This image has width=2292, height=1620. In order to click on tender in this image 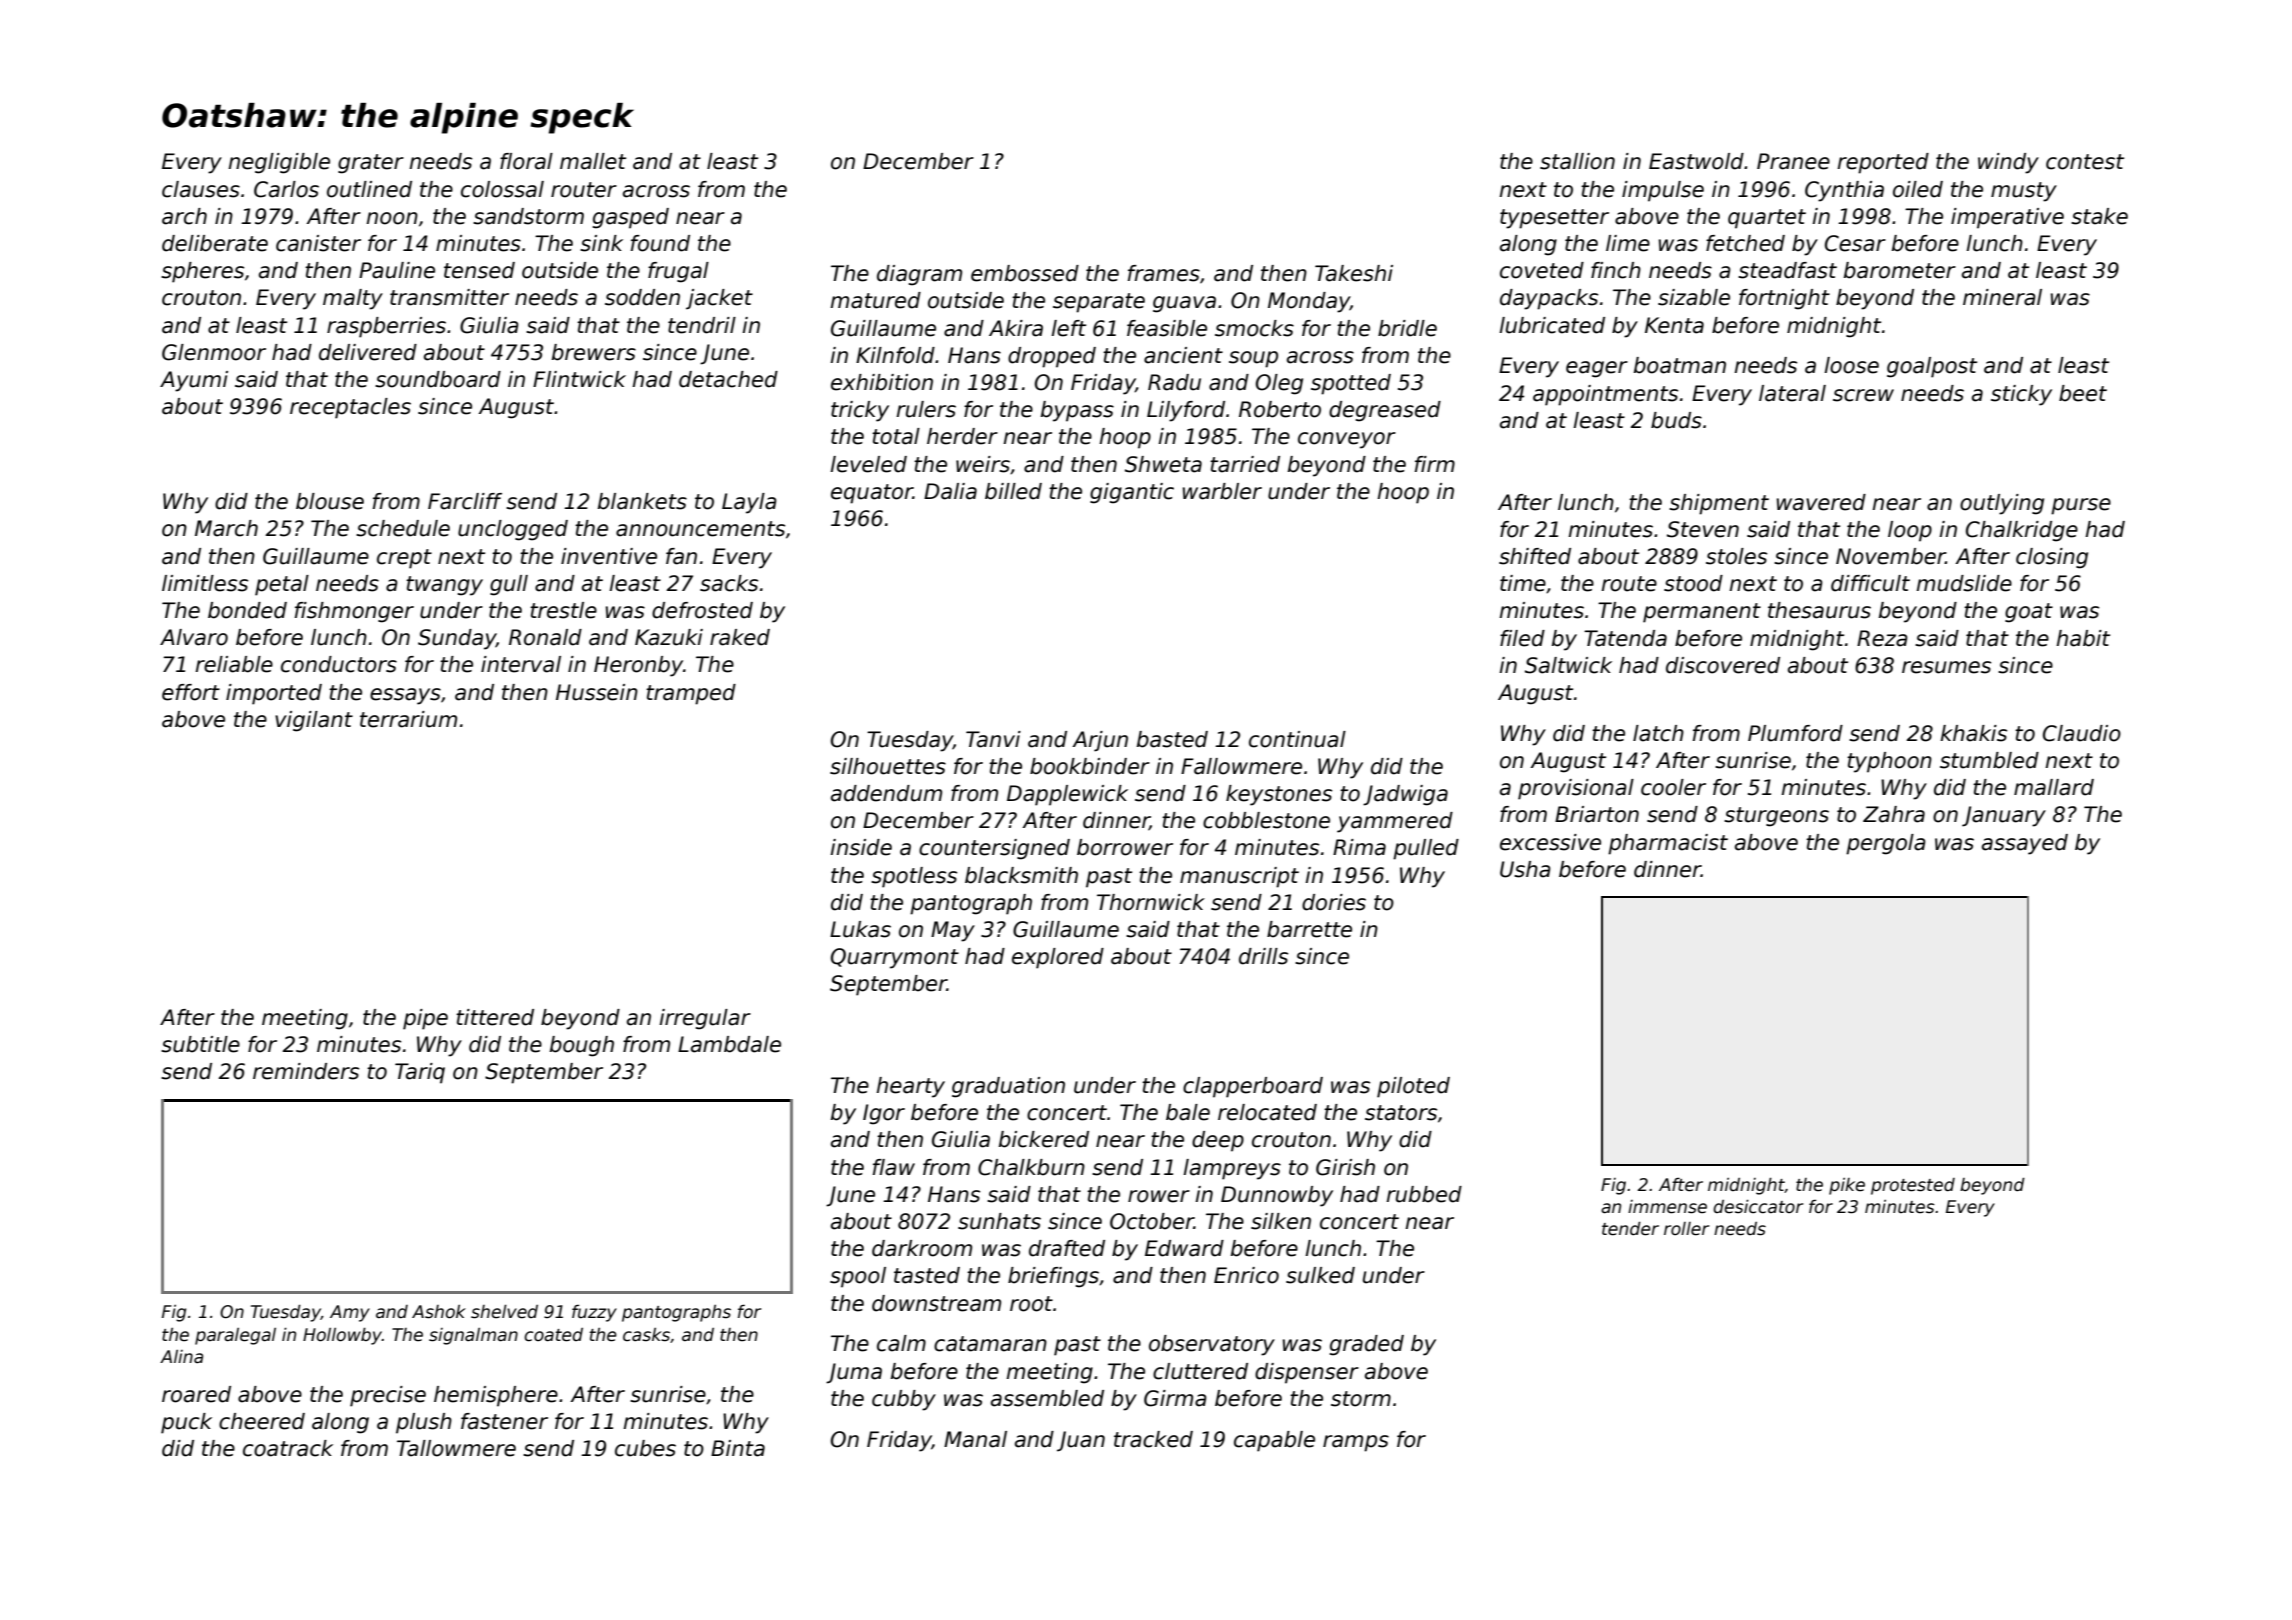, I will do `click(1630, 1229)`.
